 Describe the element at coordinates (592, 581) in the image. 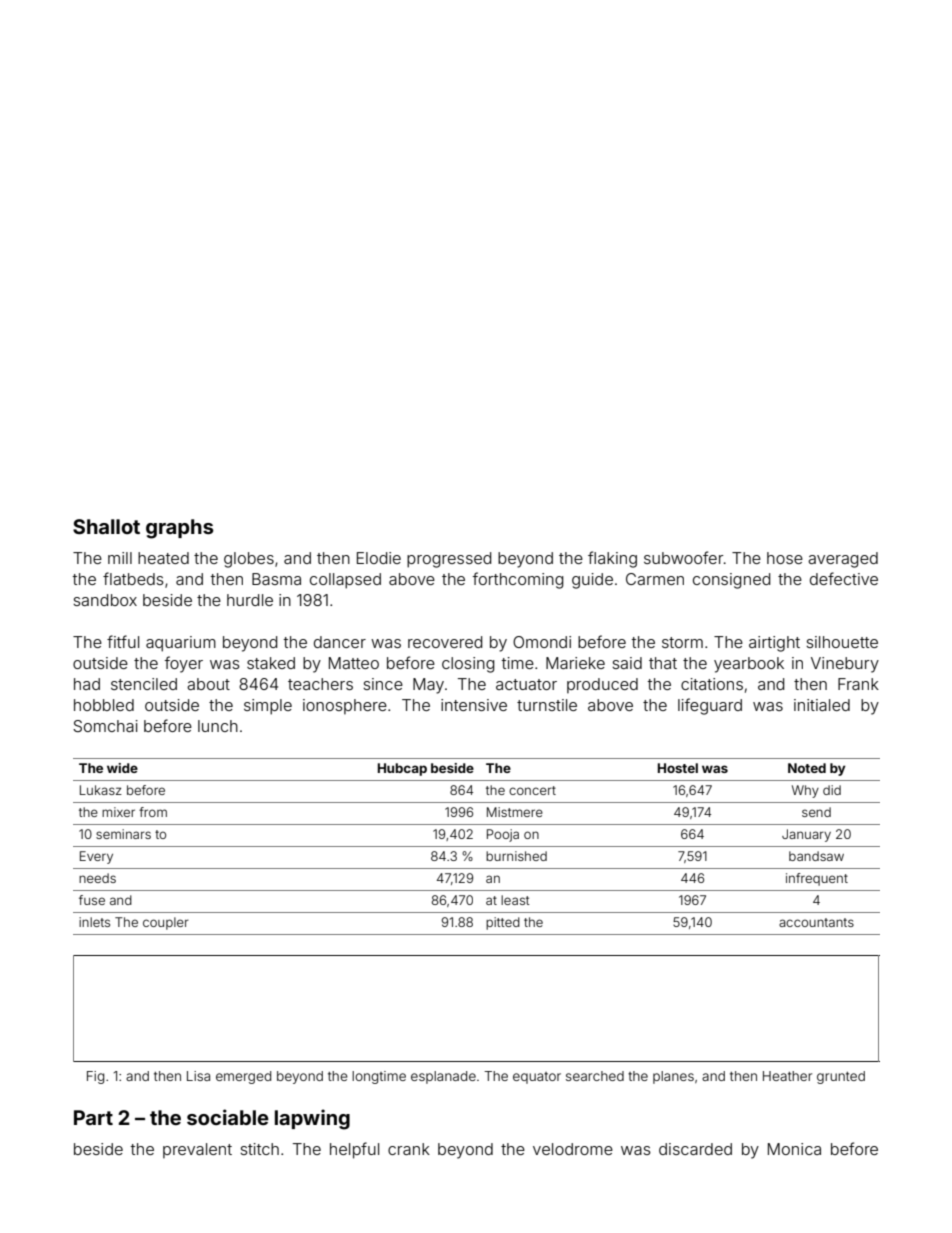

I see `guide` at that location.
